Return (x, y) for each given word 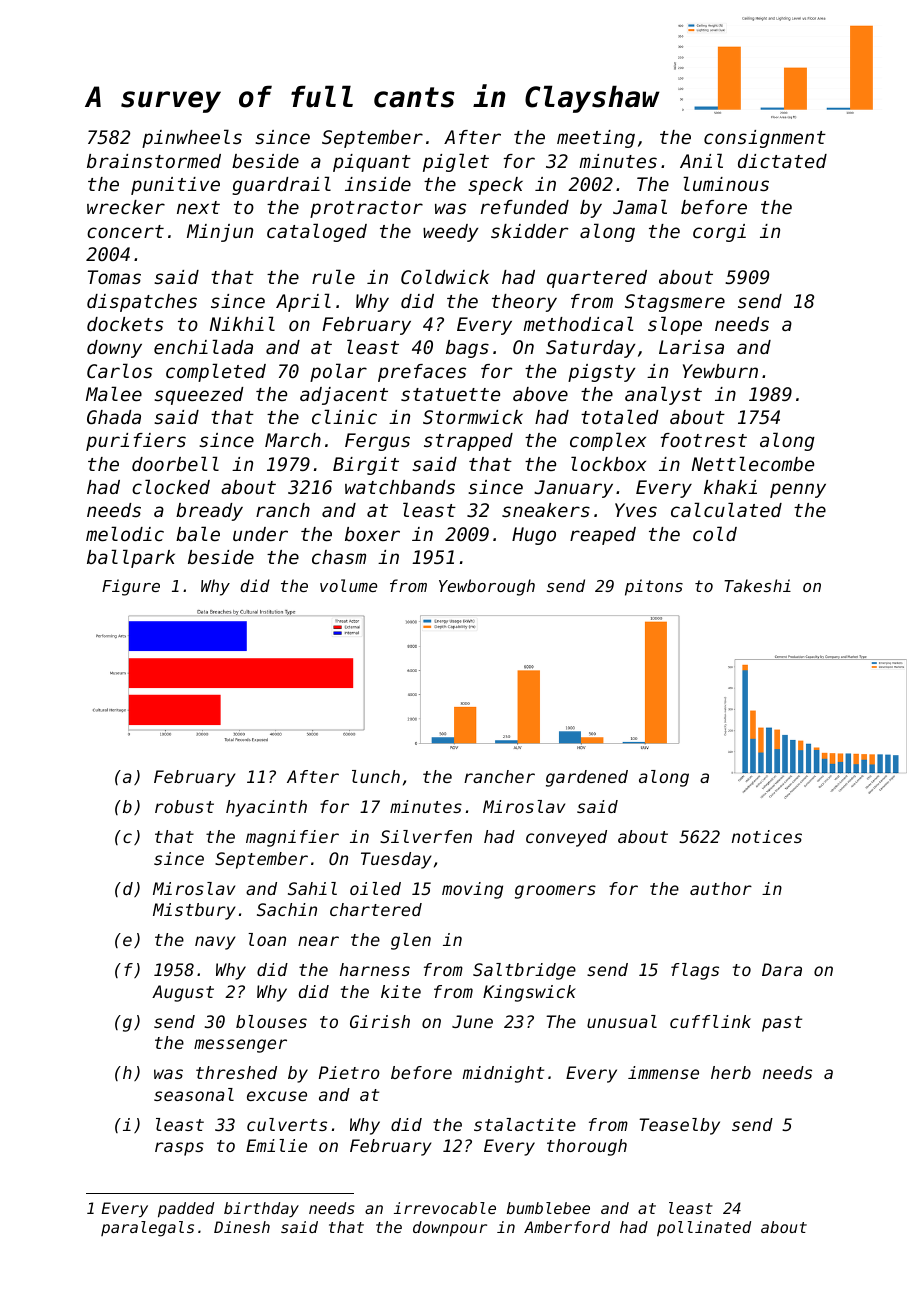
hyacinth (266, 808)
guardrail (281, 185)
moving (472, 890)
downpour (450, 1229)
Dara (782, 969)
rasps (179, 1149)
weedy (450, 233)
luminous (726, 183)
